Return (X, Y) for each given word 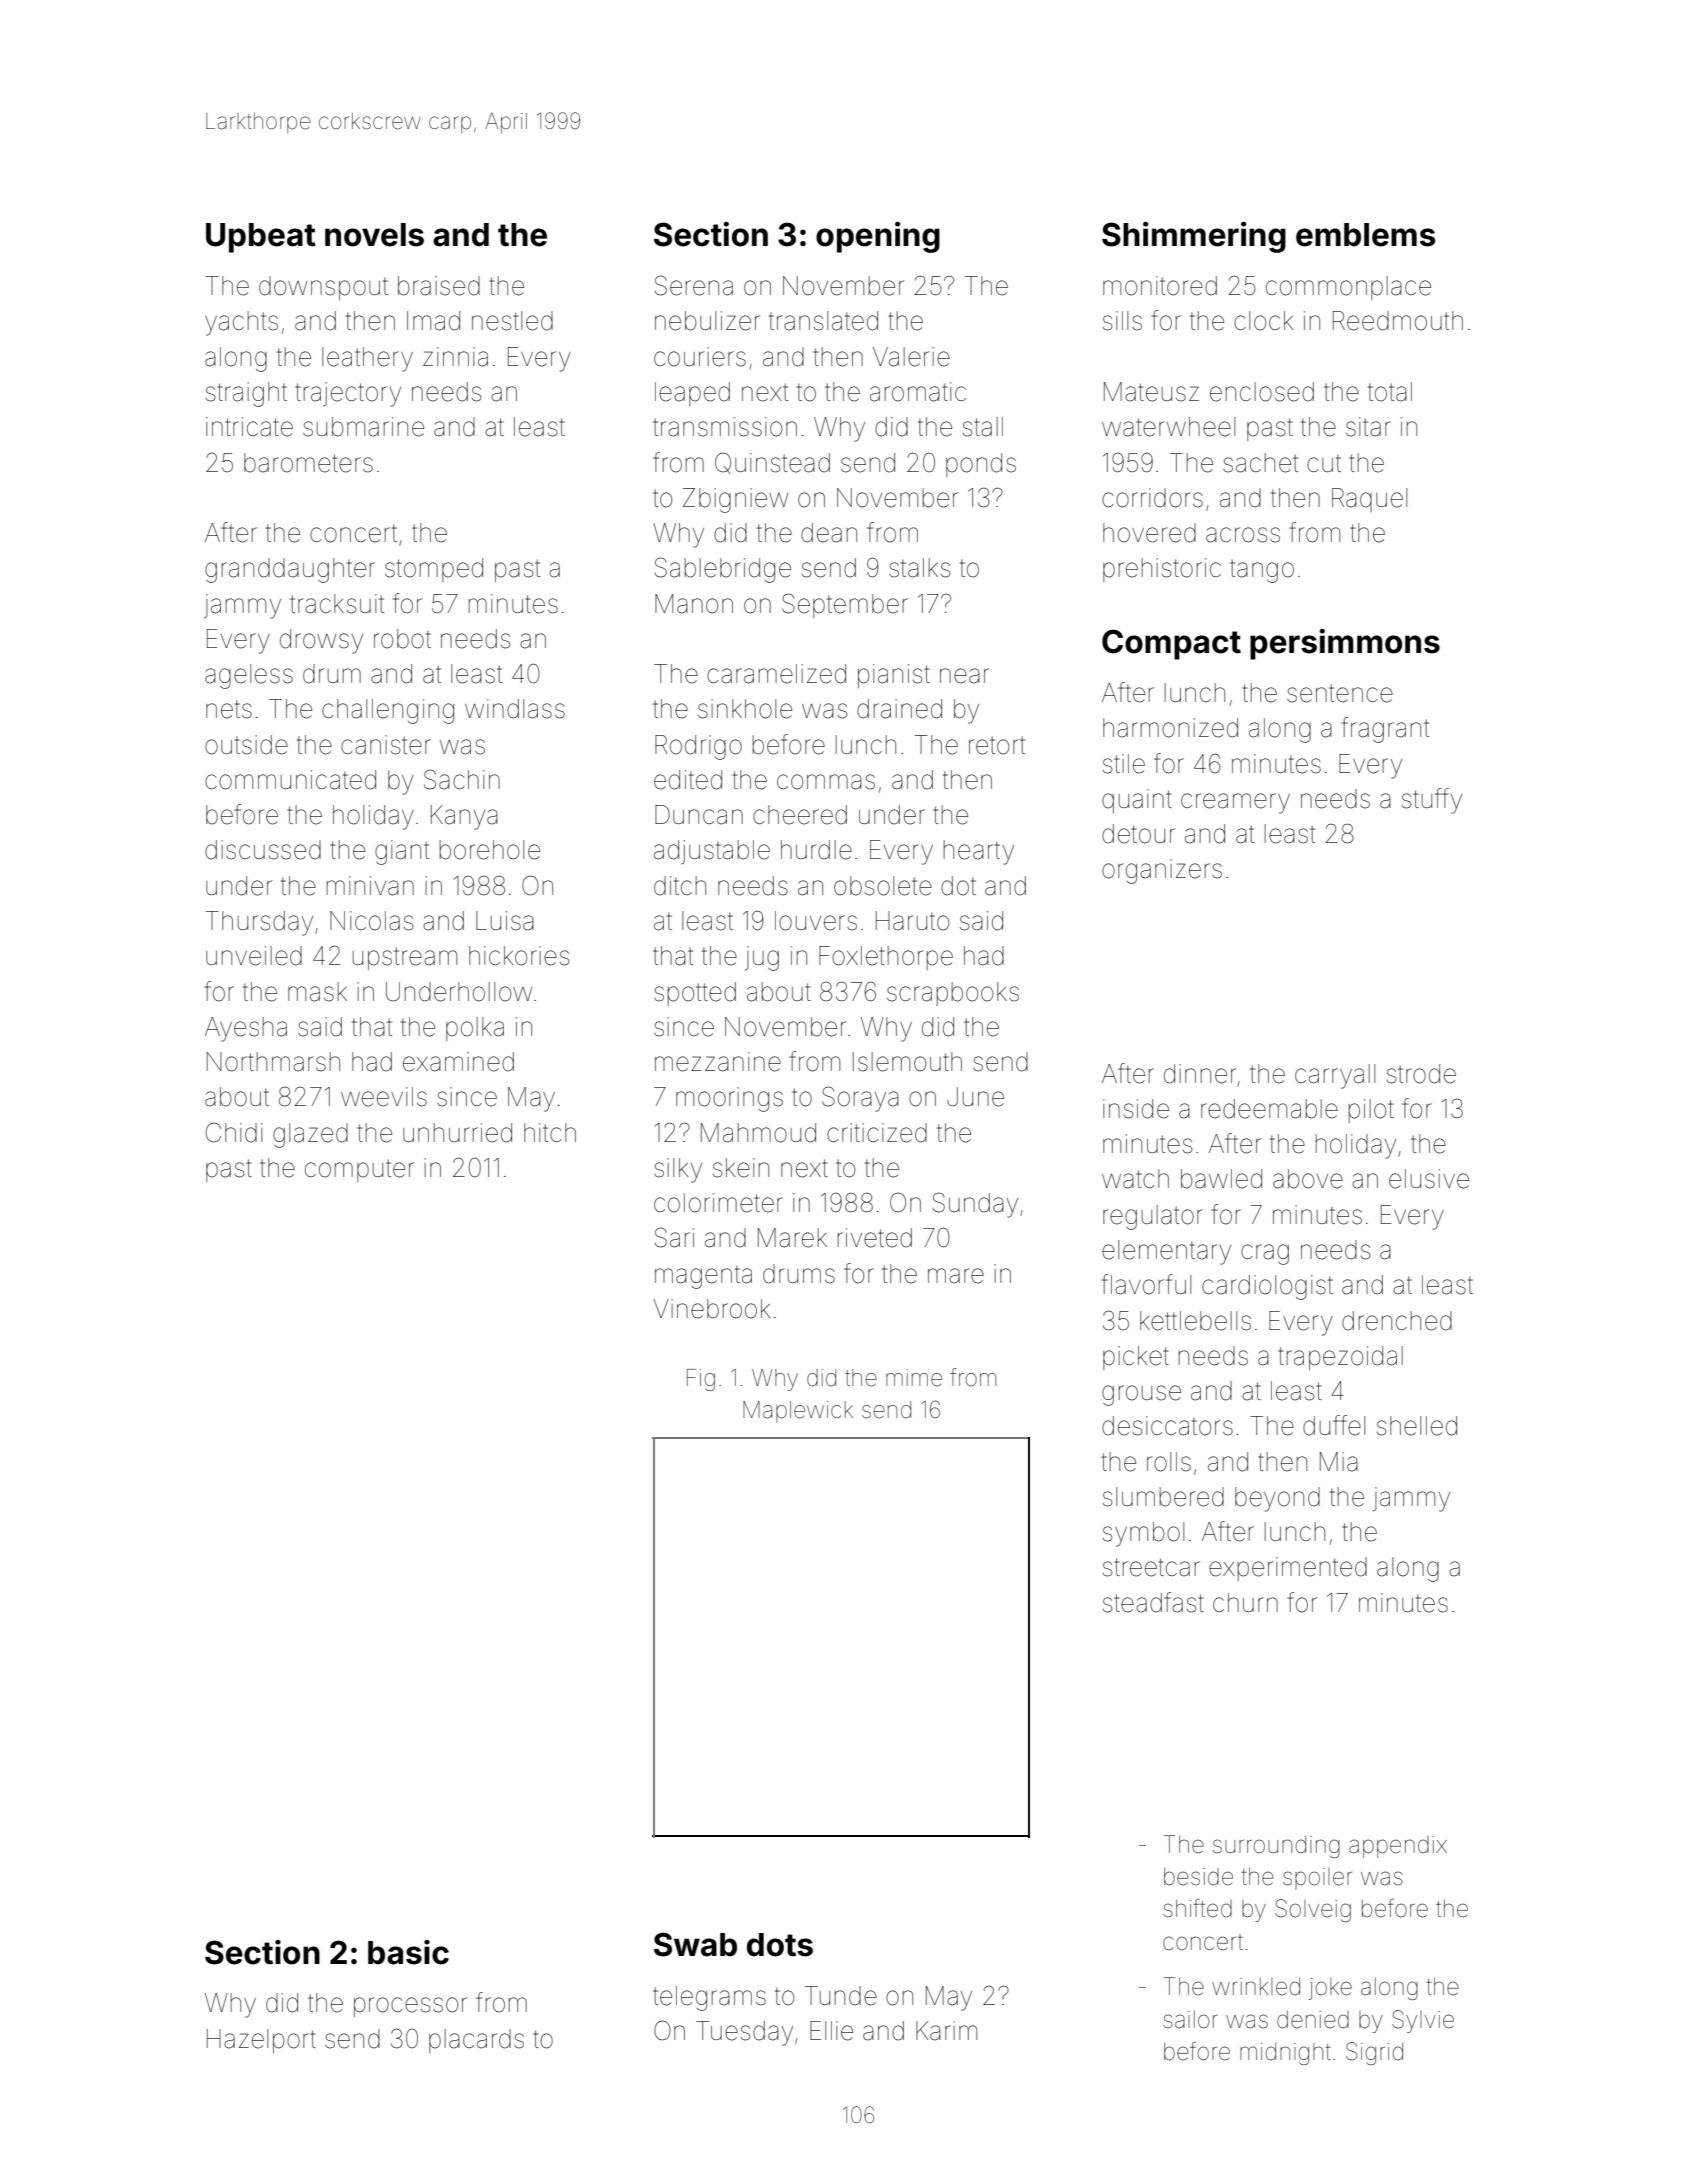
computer (359, 1170)
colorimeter (718, 1203)
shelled (1417, 1426)
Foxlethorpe (886, 958)
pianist (894, 676)
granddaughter (290, 570)
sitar (1368, 427)
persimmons (1345, 644)
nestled (512, 321)
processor (410, 2007)
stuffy (1432, 801)
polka (475, 1029)
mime (914, 1378)
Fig (701, 1380)
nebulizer (707, 321)
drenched (1397, 1321)
